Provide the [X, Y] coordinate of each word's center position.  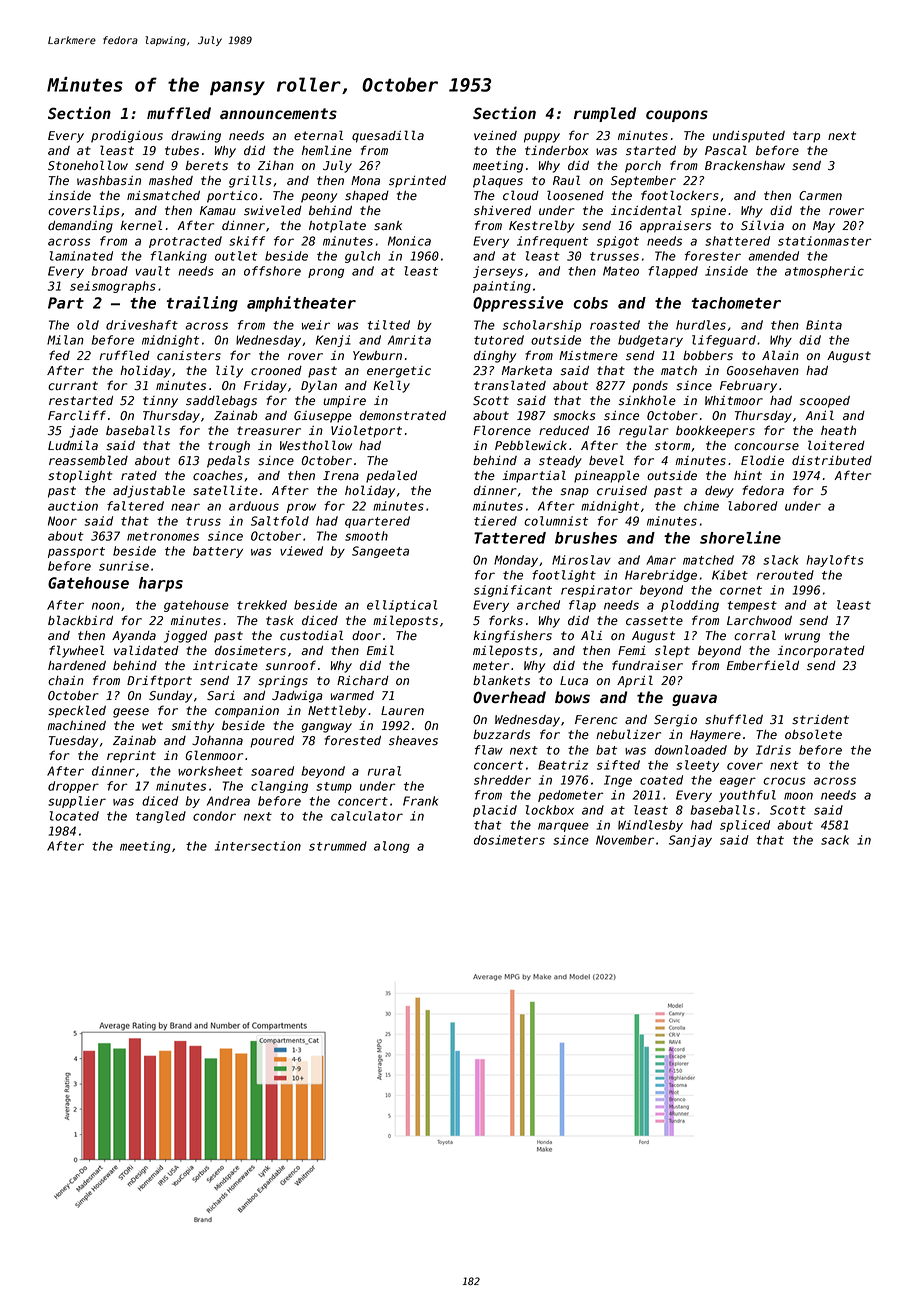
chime [701, 506]
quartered [377, 522]
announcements [278, 114]
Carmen [820, 196]
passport [76, 552]
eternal [318, 135]
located [74, 816]
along [392, 847]
